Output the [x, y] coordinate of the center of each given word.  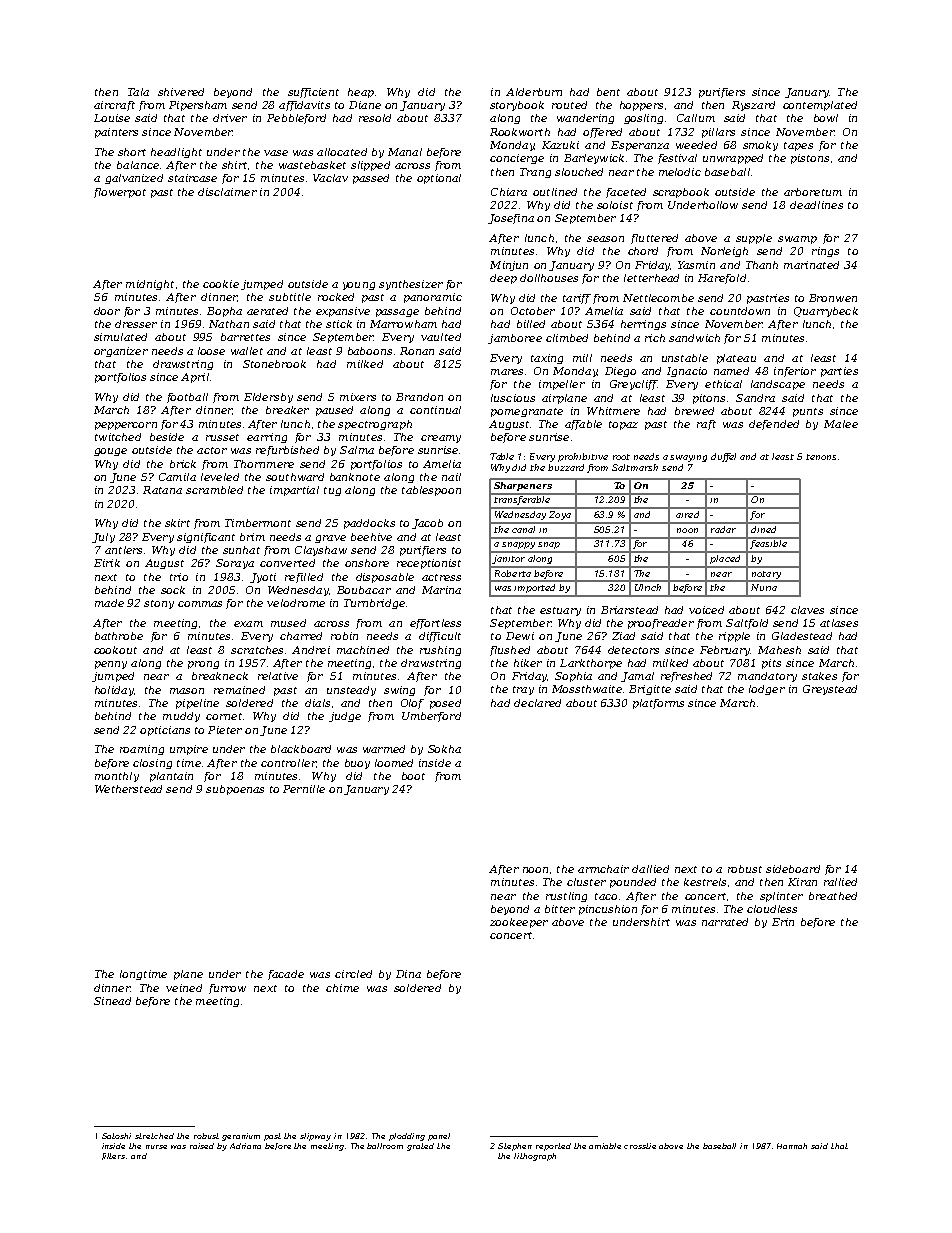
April [195, 378]
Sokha [444, 749]
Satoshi [116, 1136]
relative [278, 676]
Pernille [304, 789]
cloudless [772, 909]
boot [413, 776]
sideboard [793, 869]
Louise [112, 118]
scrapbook [681, 193]
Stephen [515, 1147]
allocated [342, 152]
